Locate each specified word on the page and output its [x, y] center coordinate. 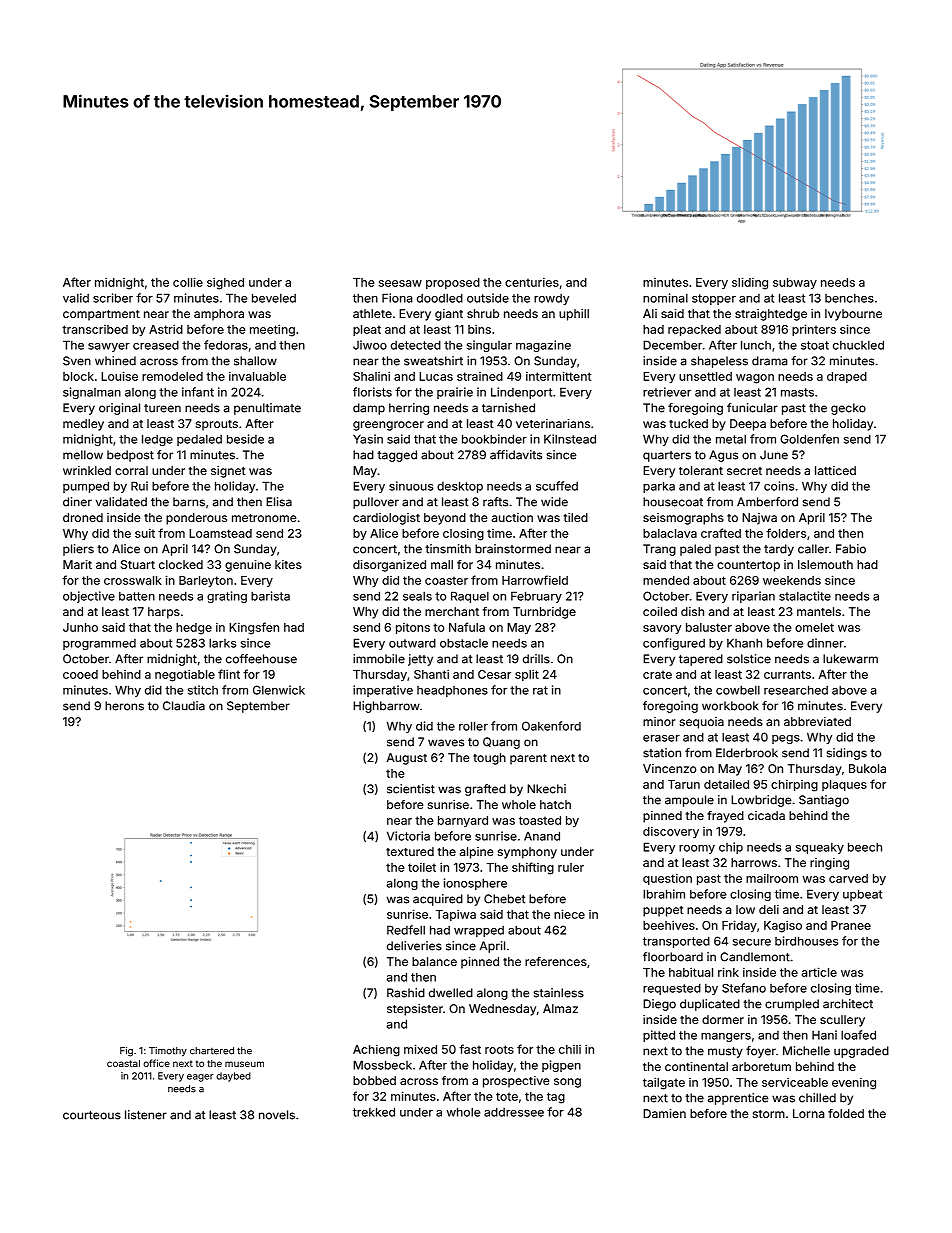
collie [188, 282]
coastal [123, 1063]
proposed [453, 283]
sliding [750, 283]
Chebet [504, 899]
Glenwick [279, 690]
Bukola [867, 768]
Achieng [376, 1050]
